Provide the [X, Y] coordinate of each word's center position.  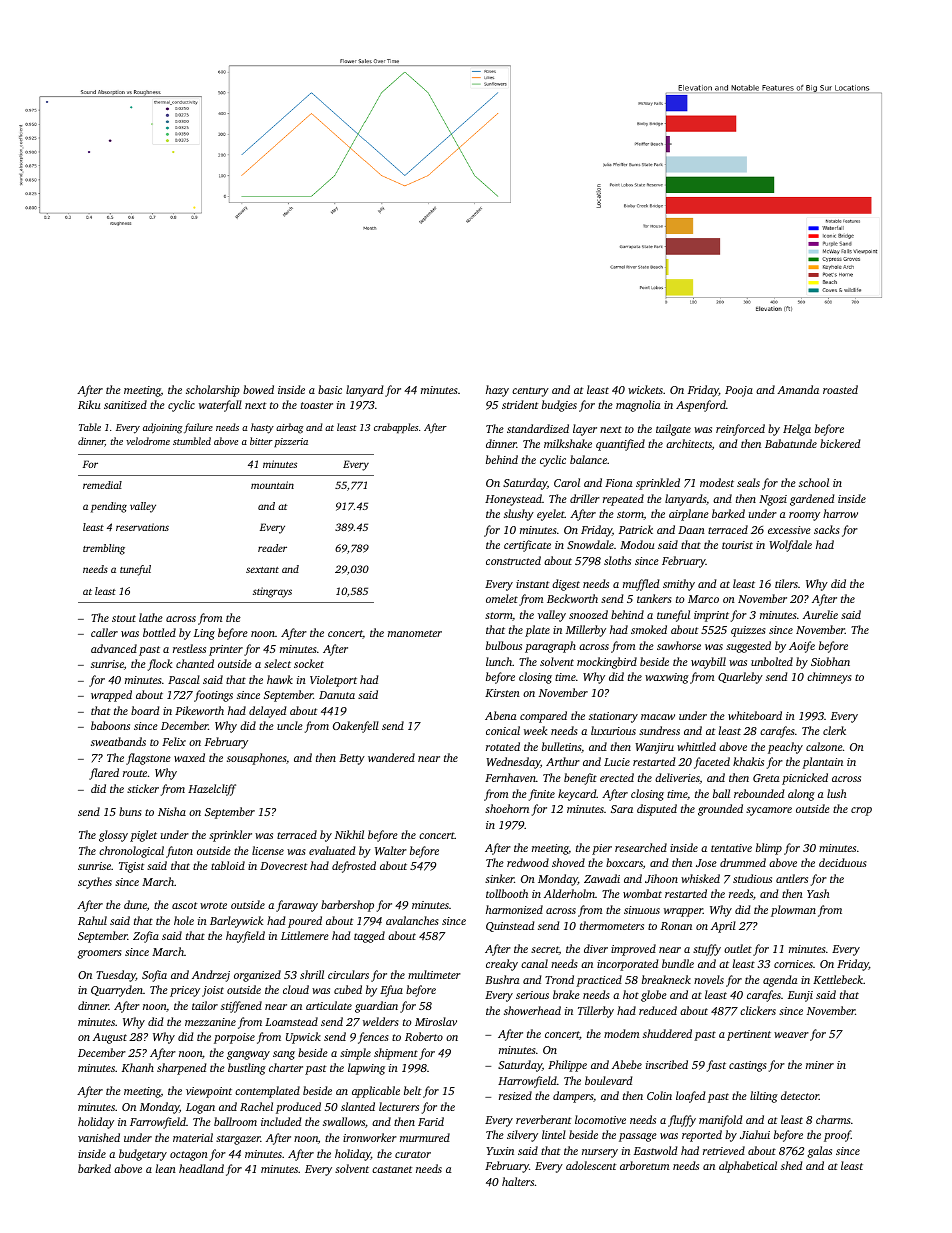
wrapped [111, 696]
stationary [613, 717]
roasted [840, 389]
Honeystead [513, 500]
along [801, 795]
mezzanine [210, 1022]
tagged [369, 937]
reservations [142, 527]
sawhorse [679, 645]
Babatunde [791, 443]
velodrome [148, 441]
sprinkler [230, 836]
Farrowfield [158, 1123]
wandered [391, 757]
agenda [780, 981]
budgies [559, 406]
